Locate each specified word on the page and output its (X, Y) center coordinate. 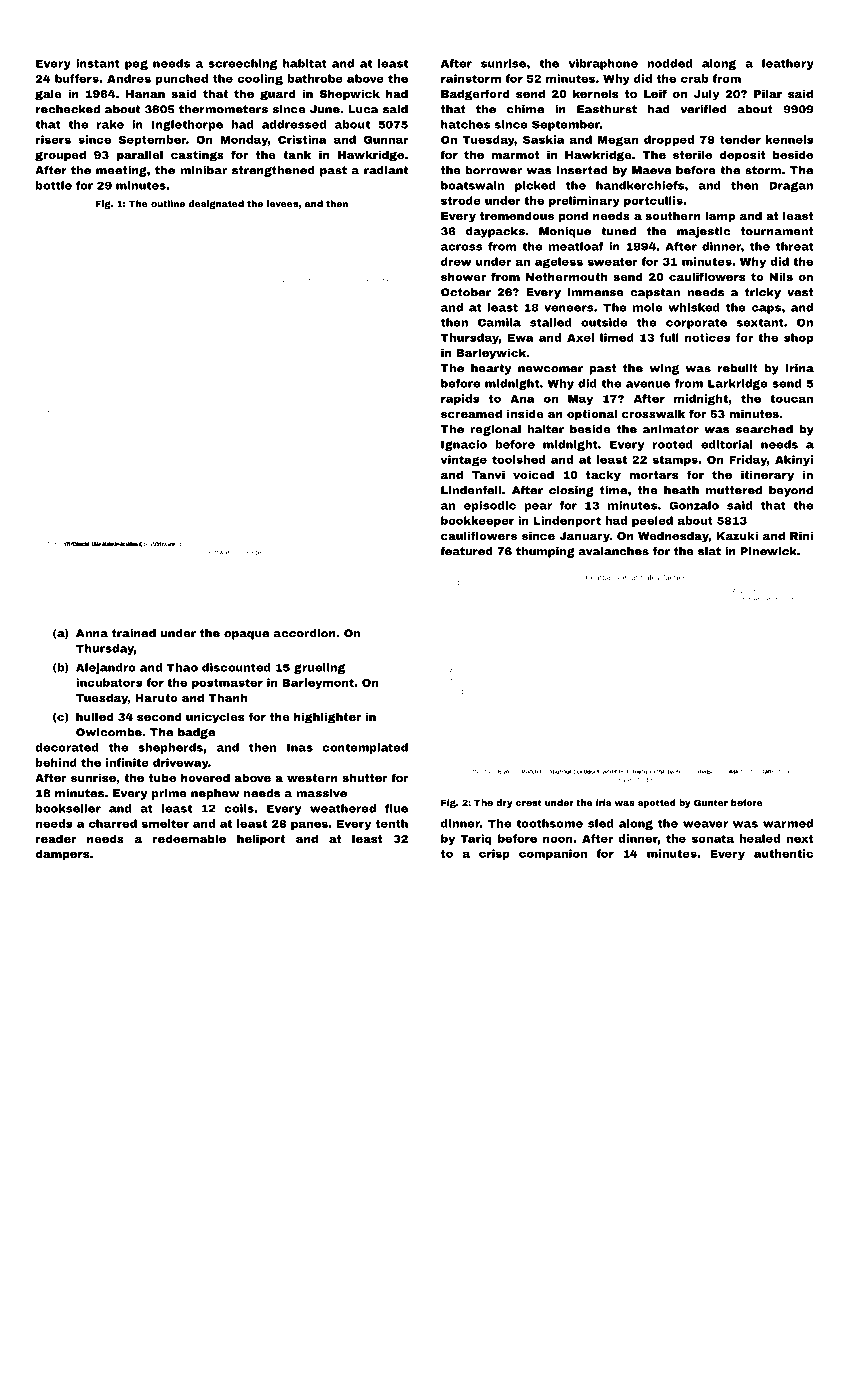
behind (56, 762)
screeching (242, 64)
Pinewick (769, 551)
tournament (777, 231)
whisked (694, 307)
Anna (92, 633)
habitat (305, 63)
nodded (669, 63)
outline (168, 203)
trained (134, 633)
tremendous (517, 215)
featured (466, 551)
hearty (491, 369)
